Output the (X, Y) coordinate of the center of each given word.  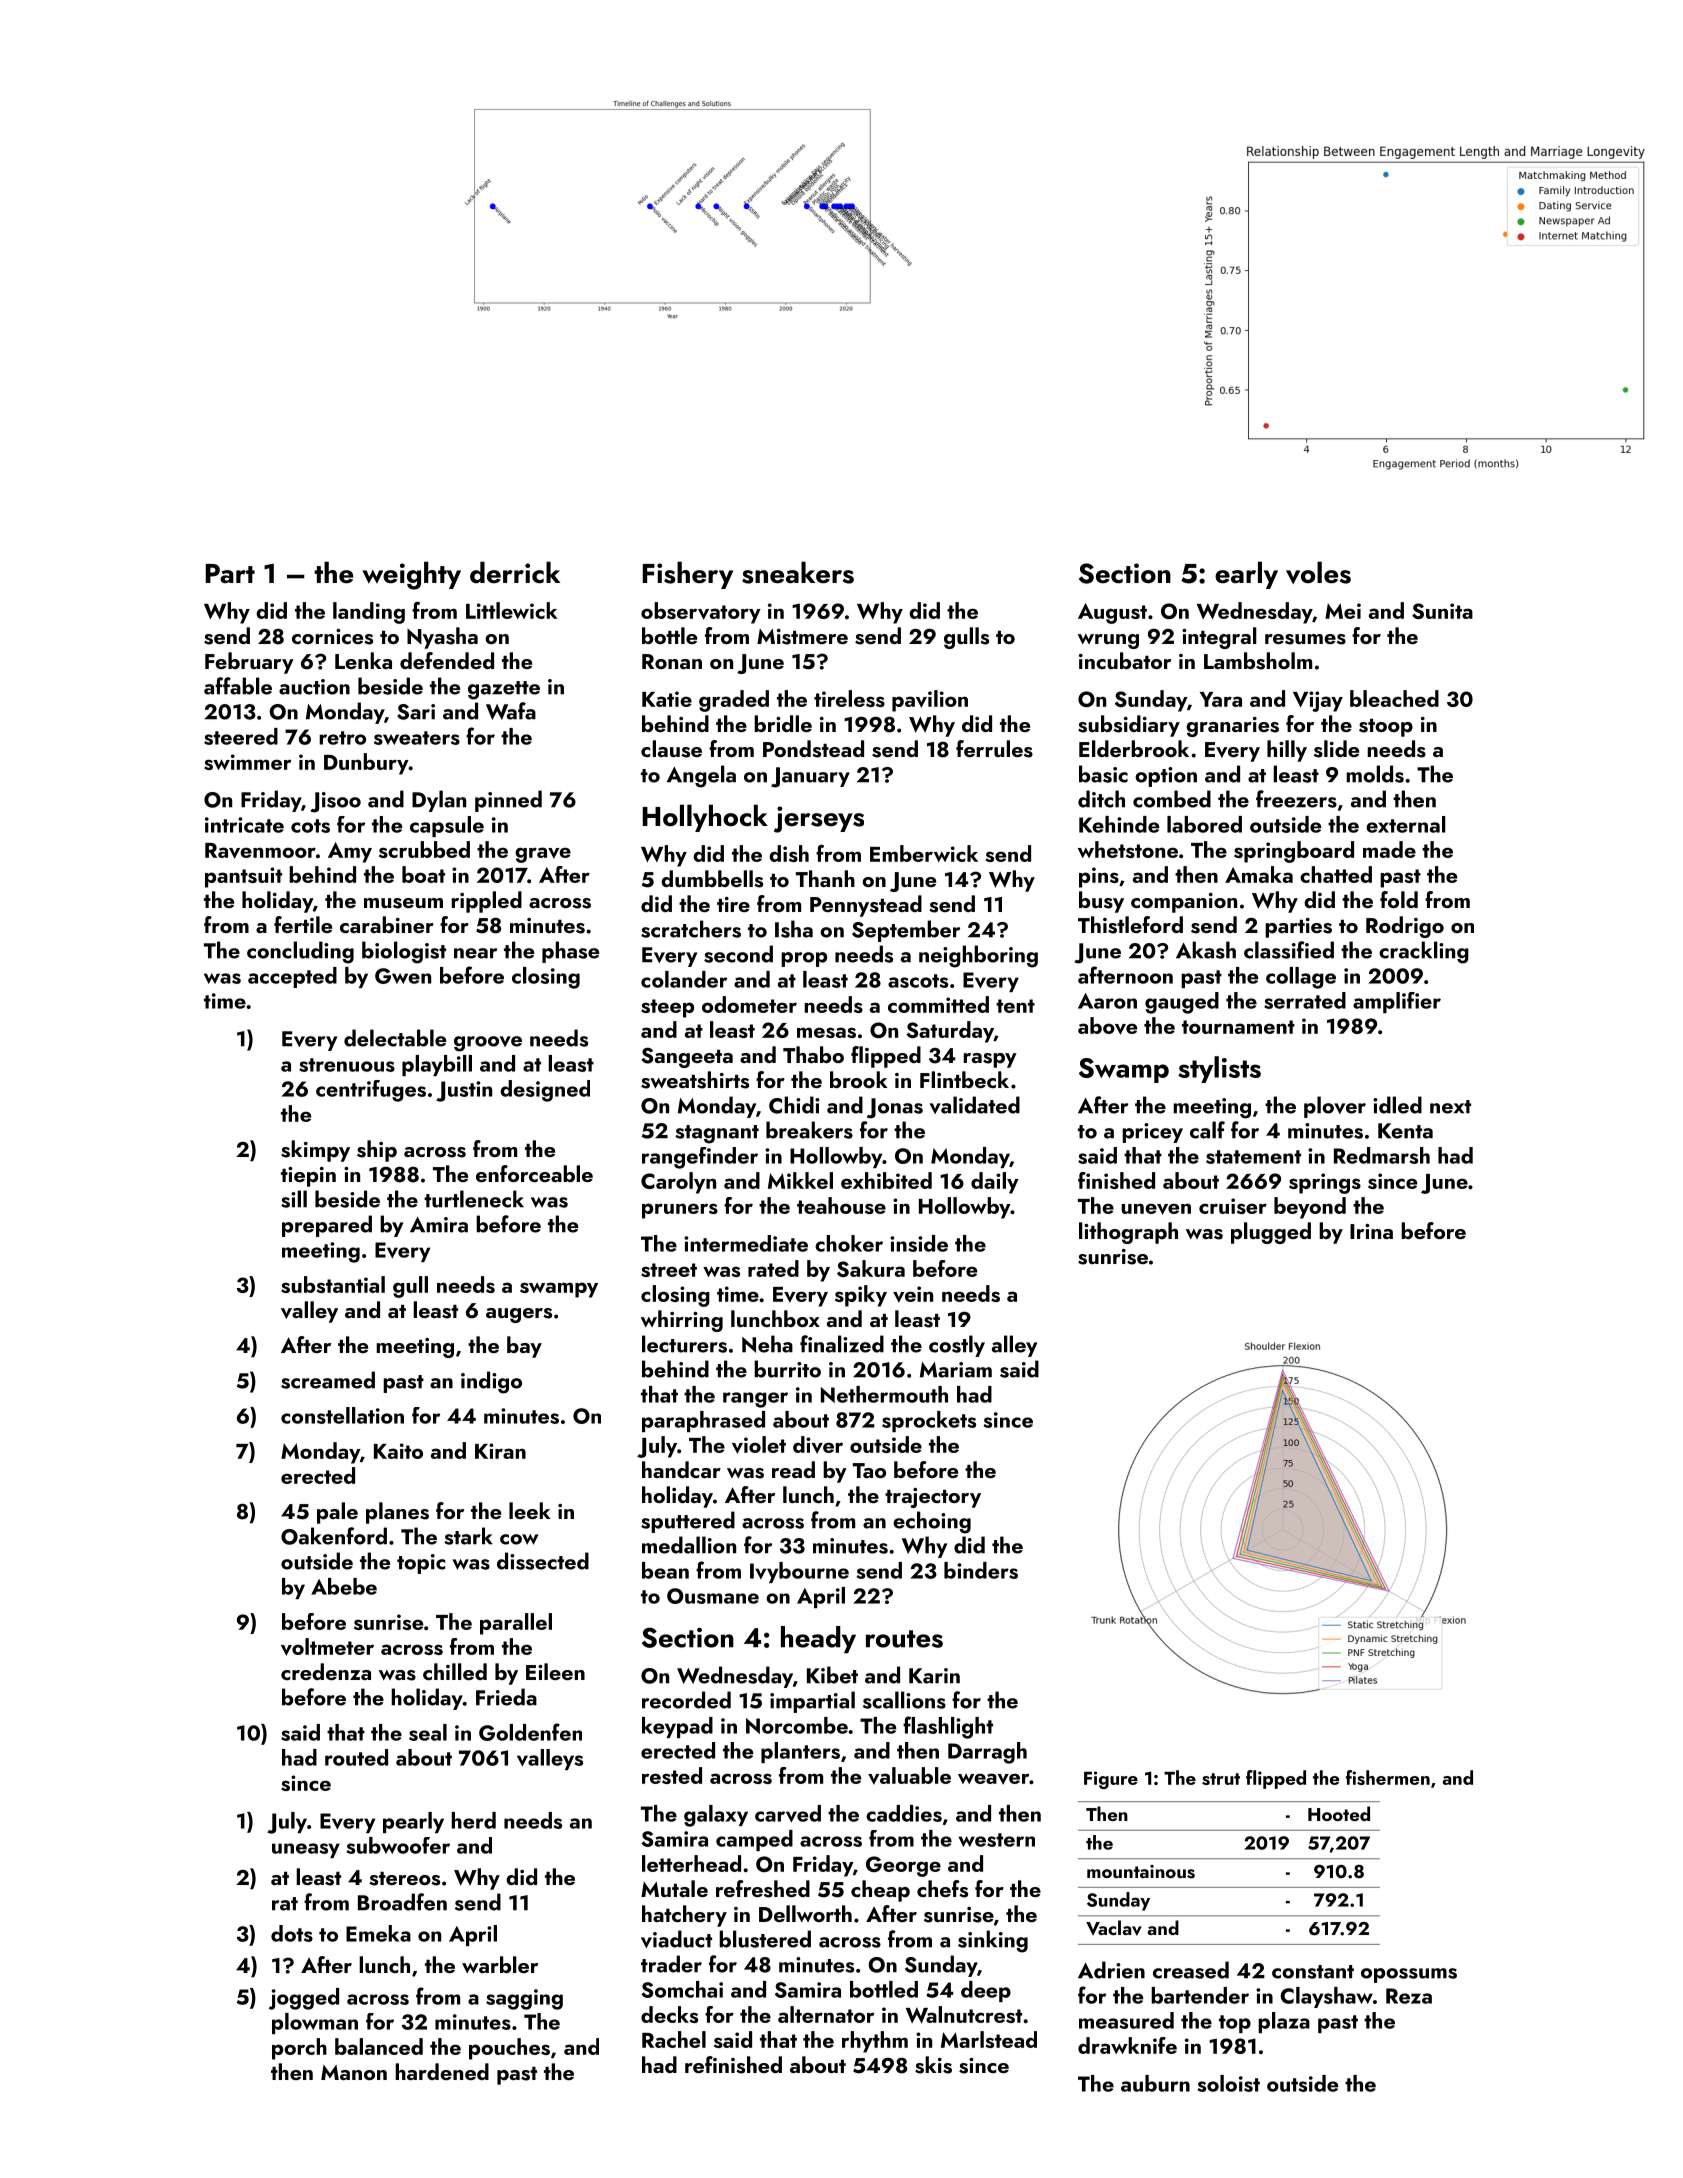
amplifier (1397, 1002)
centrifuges (371, 1091)
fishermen (1388, 1777)
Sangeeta (687, 1057)
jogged (304, 1999)
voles (1318, 572)
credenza (326, 1671)
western (996, 1840)
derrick (515, 572)
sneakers (798, 572)
